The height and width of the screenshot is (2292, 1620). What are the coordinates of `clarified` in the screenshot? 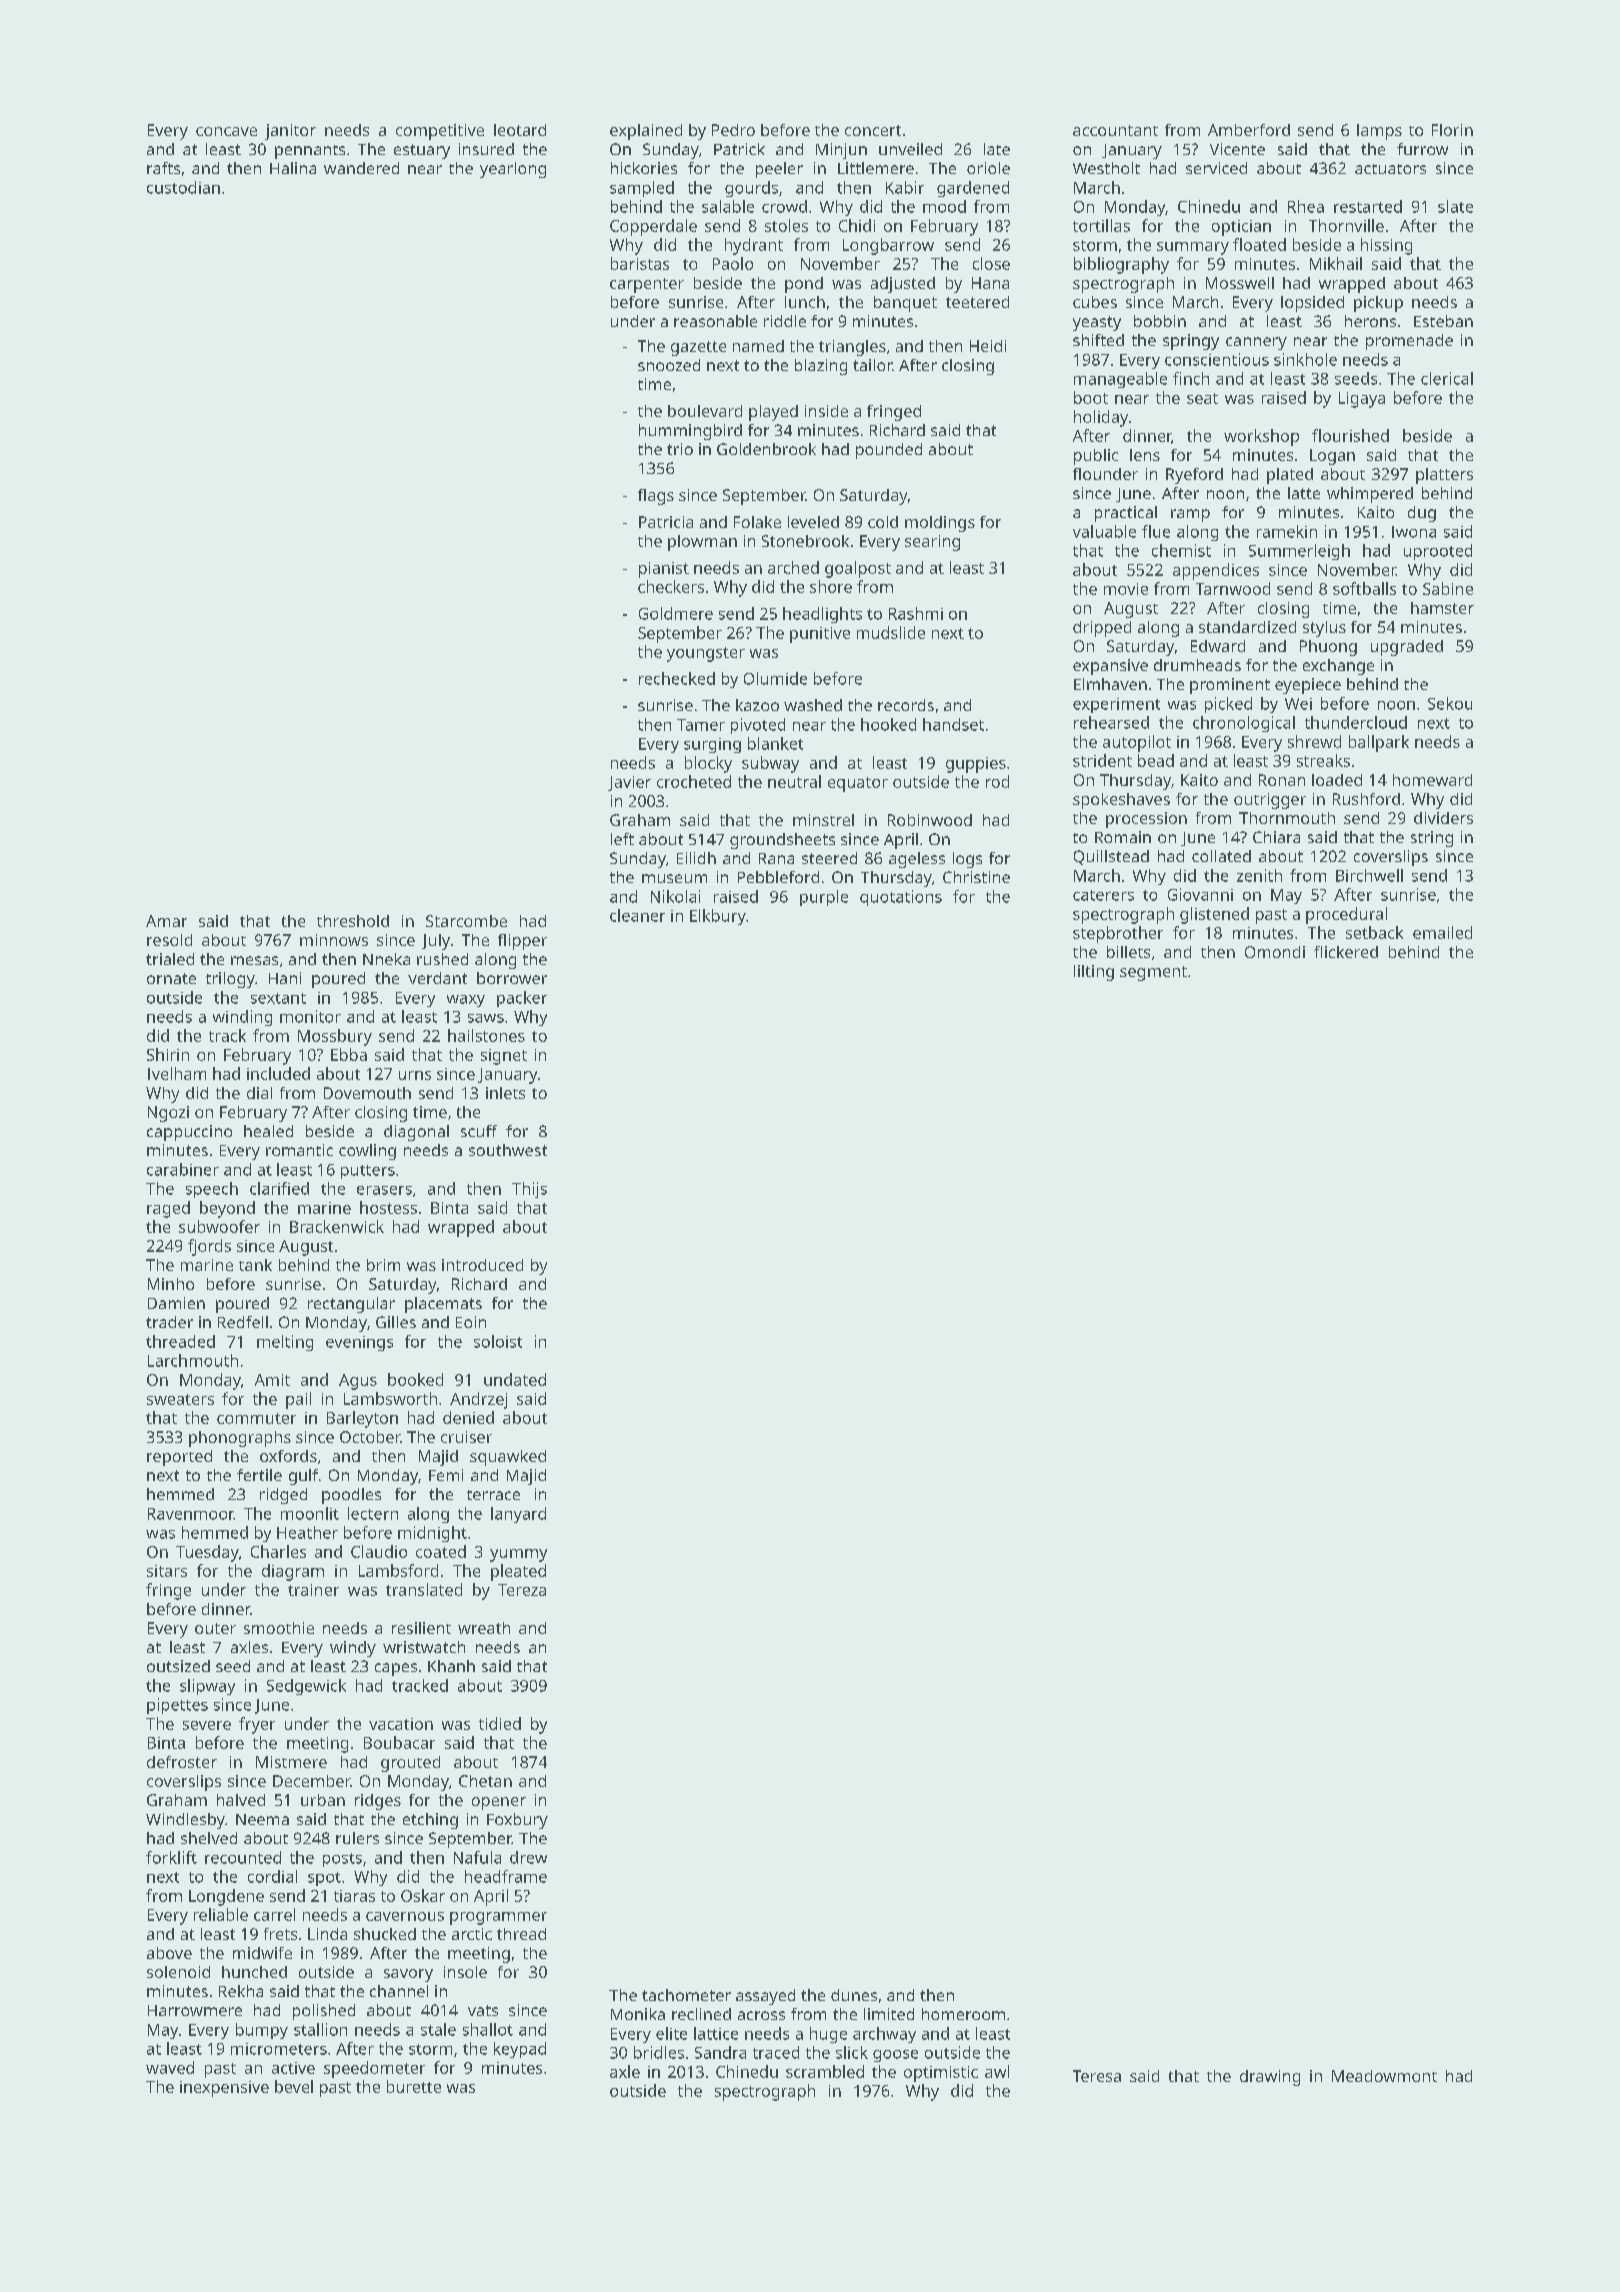 It's located at (279, 1188).
